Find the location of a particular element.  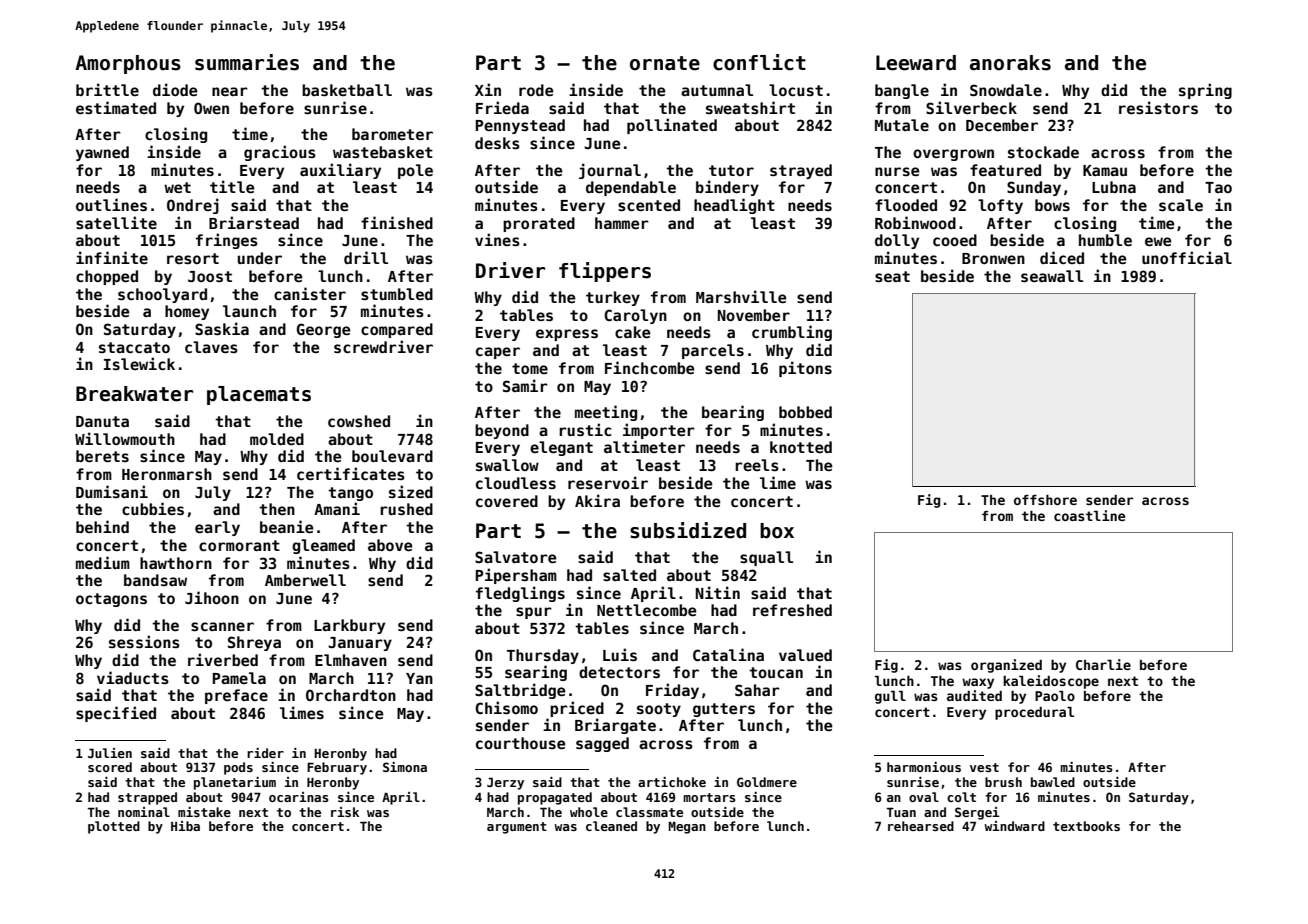

Amorphous is located at coordinates (128, 64).
